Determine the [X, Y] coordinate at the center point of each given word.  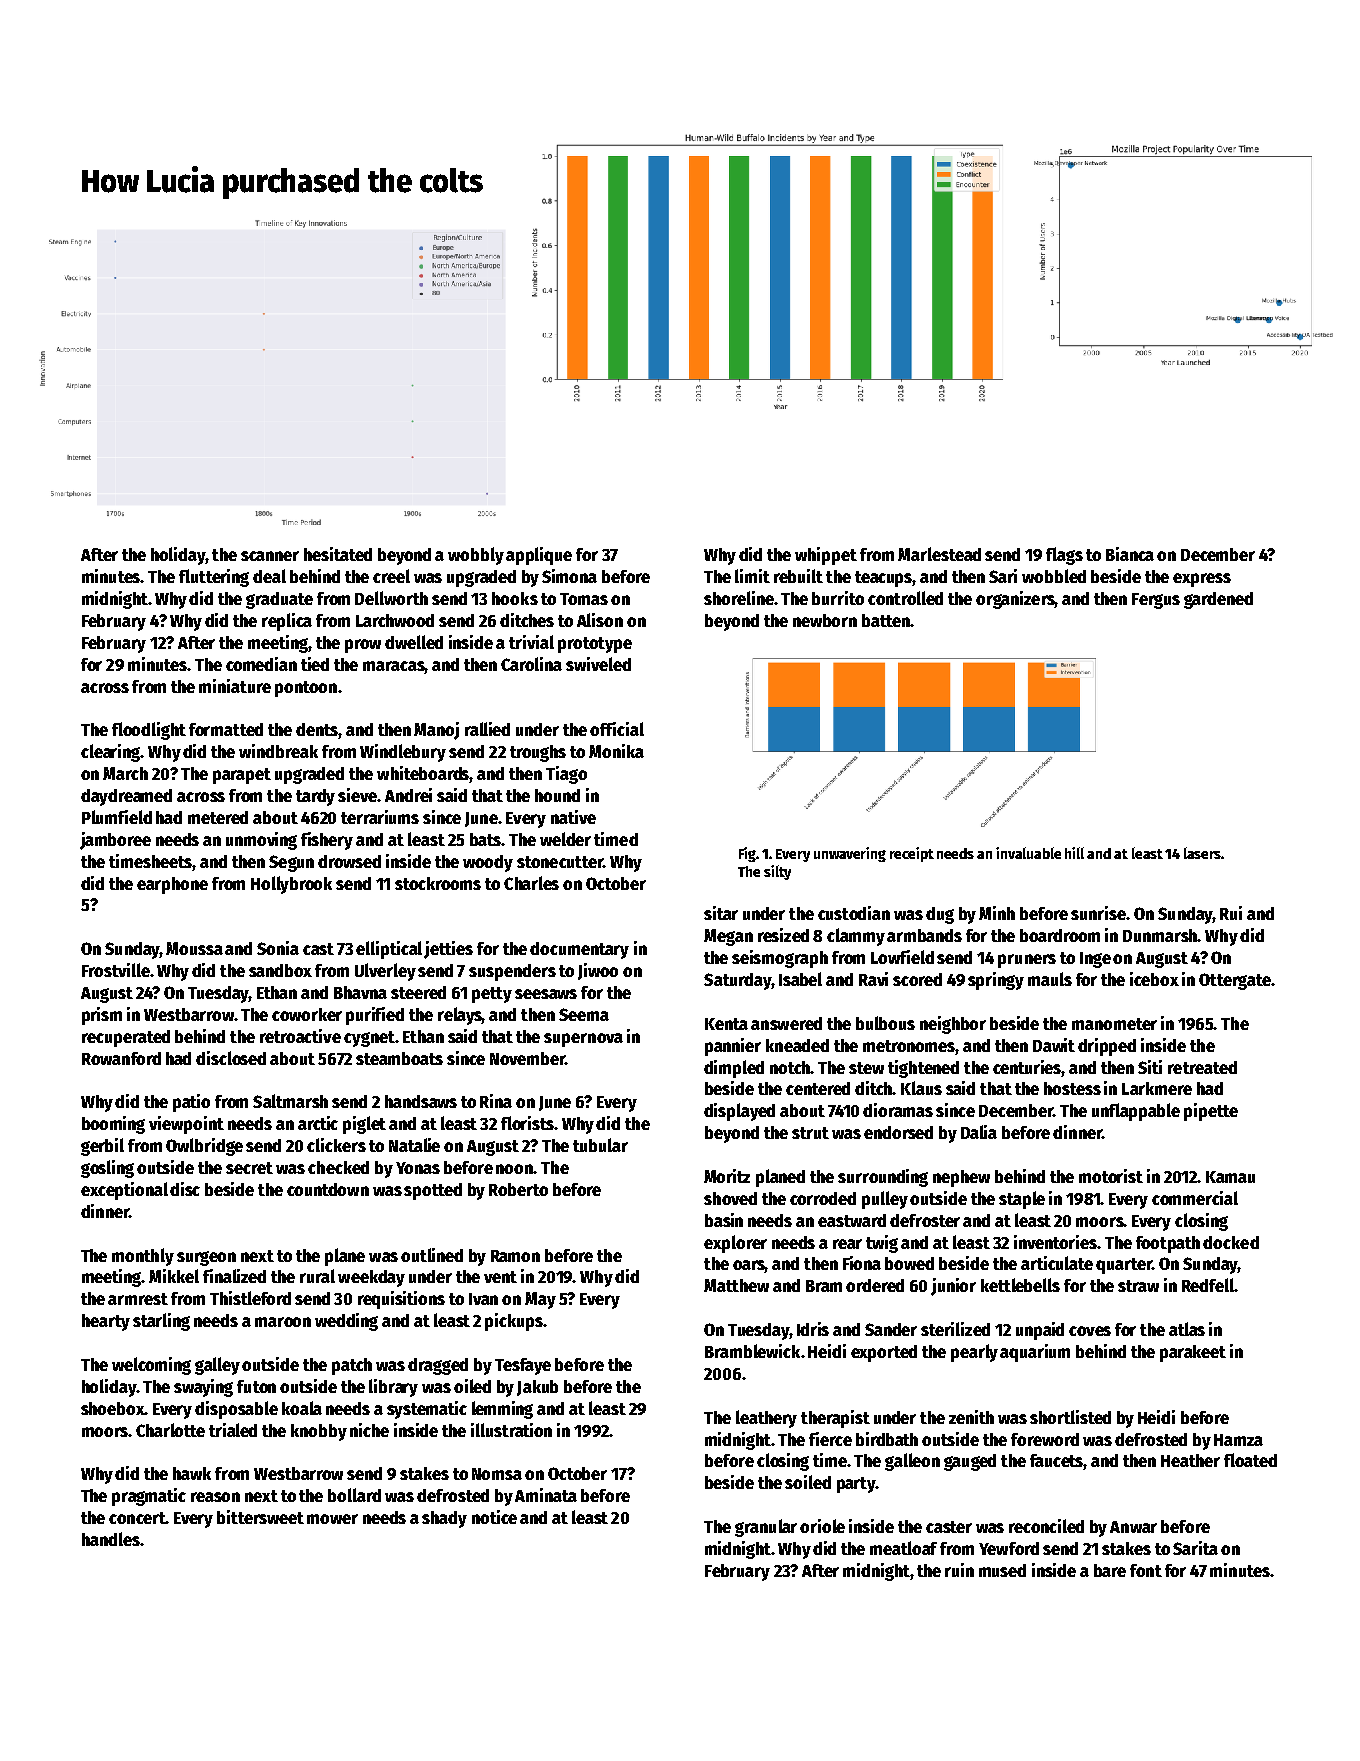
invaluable [1028, 853]
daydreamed [126, 797]
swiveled [598, 664]
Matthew [736, 1285]
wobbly [476, 556]
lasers [1202, 853]
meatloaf [903, 1548]
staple [1022, 1200]
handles [111, 1539]
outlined [432, 1255]
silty [777, 872]
